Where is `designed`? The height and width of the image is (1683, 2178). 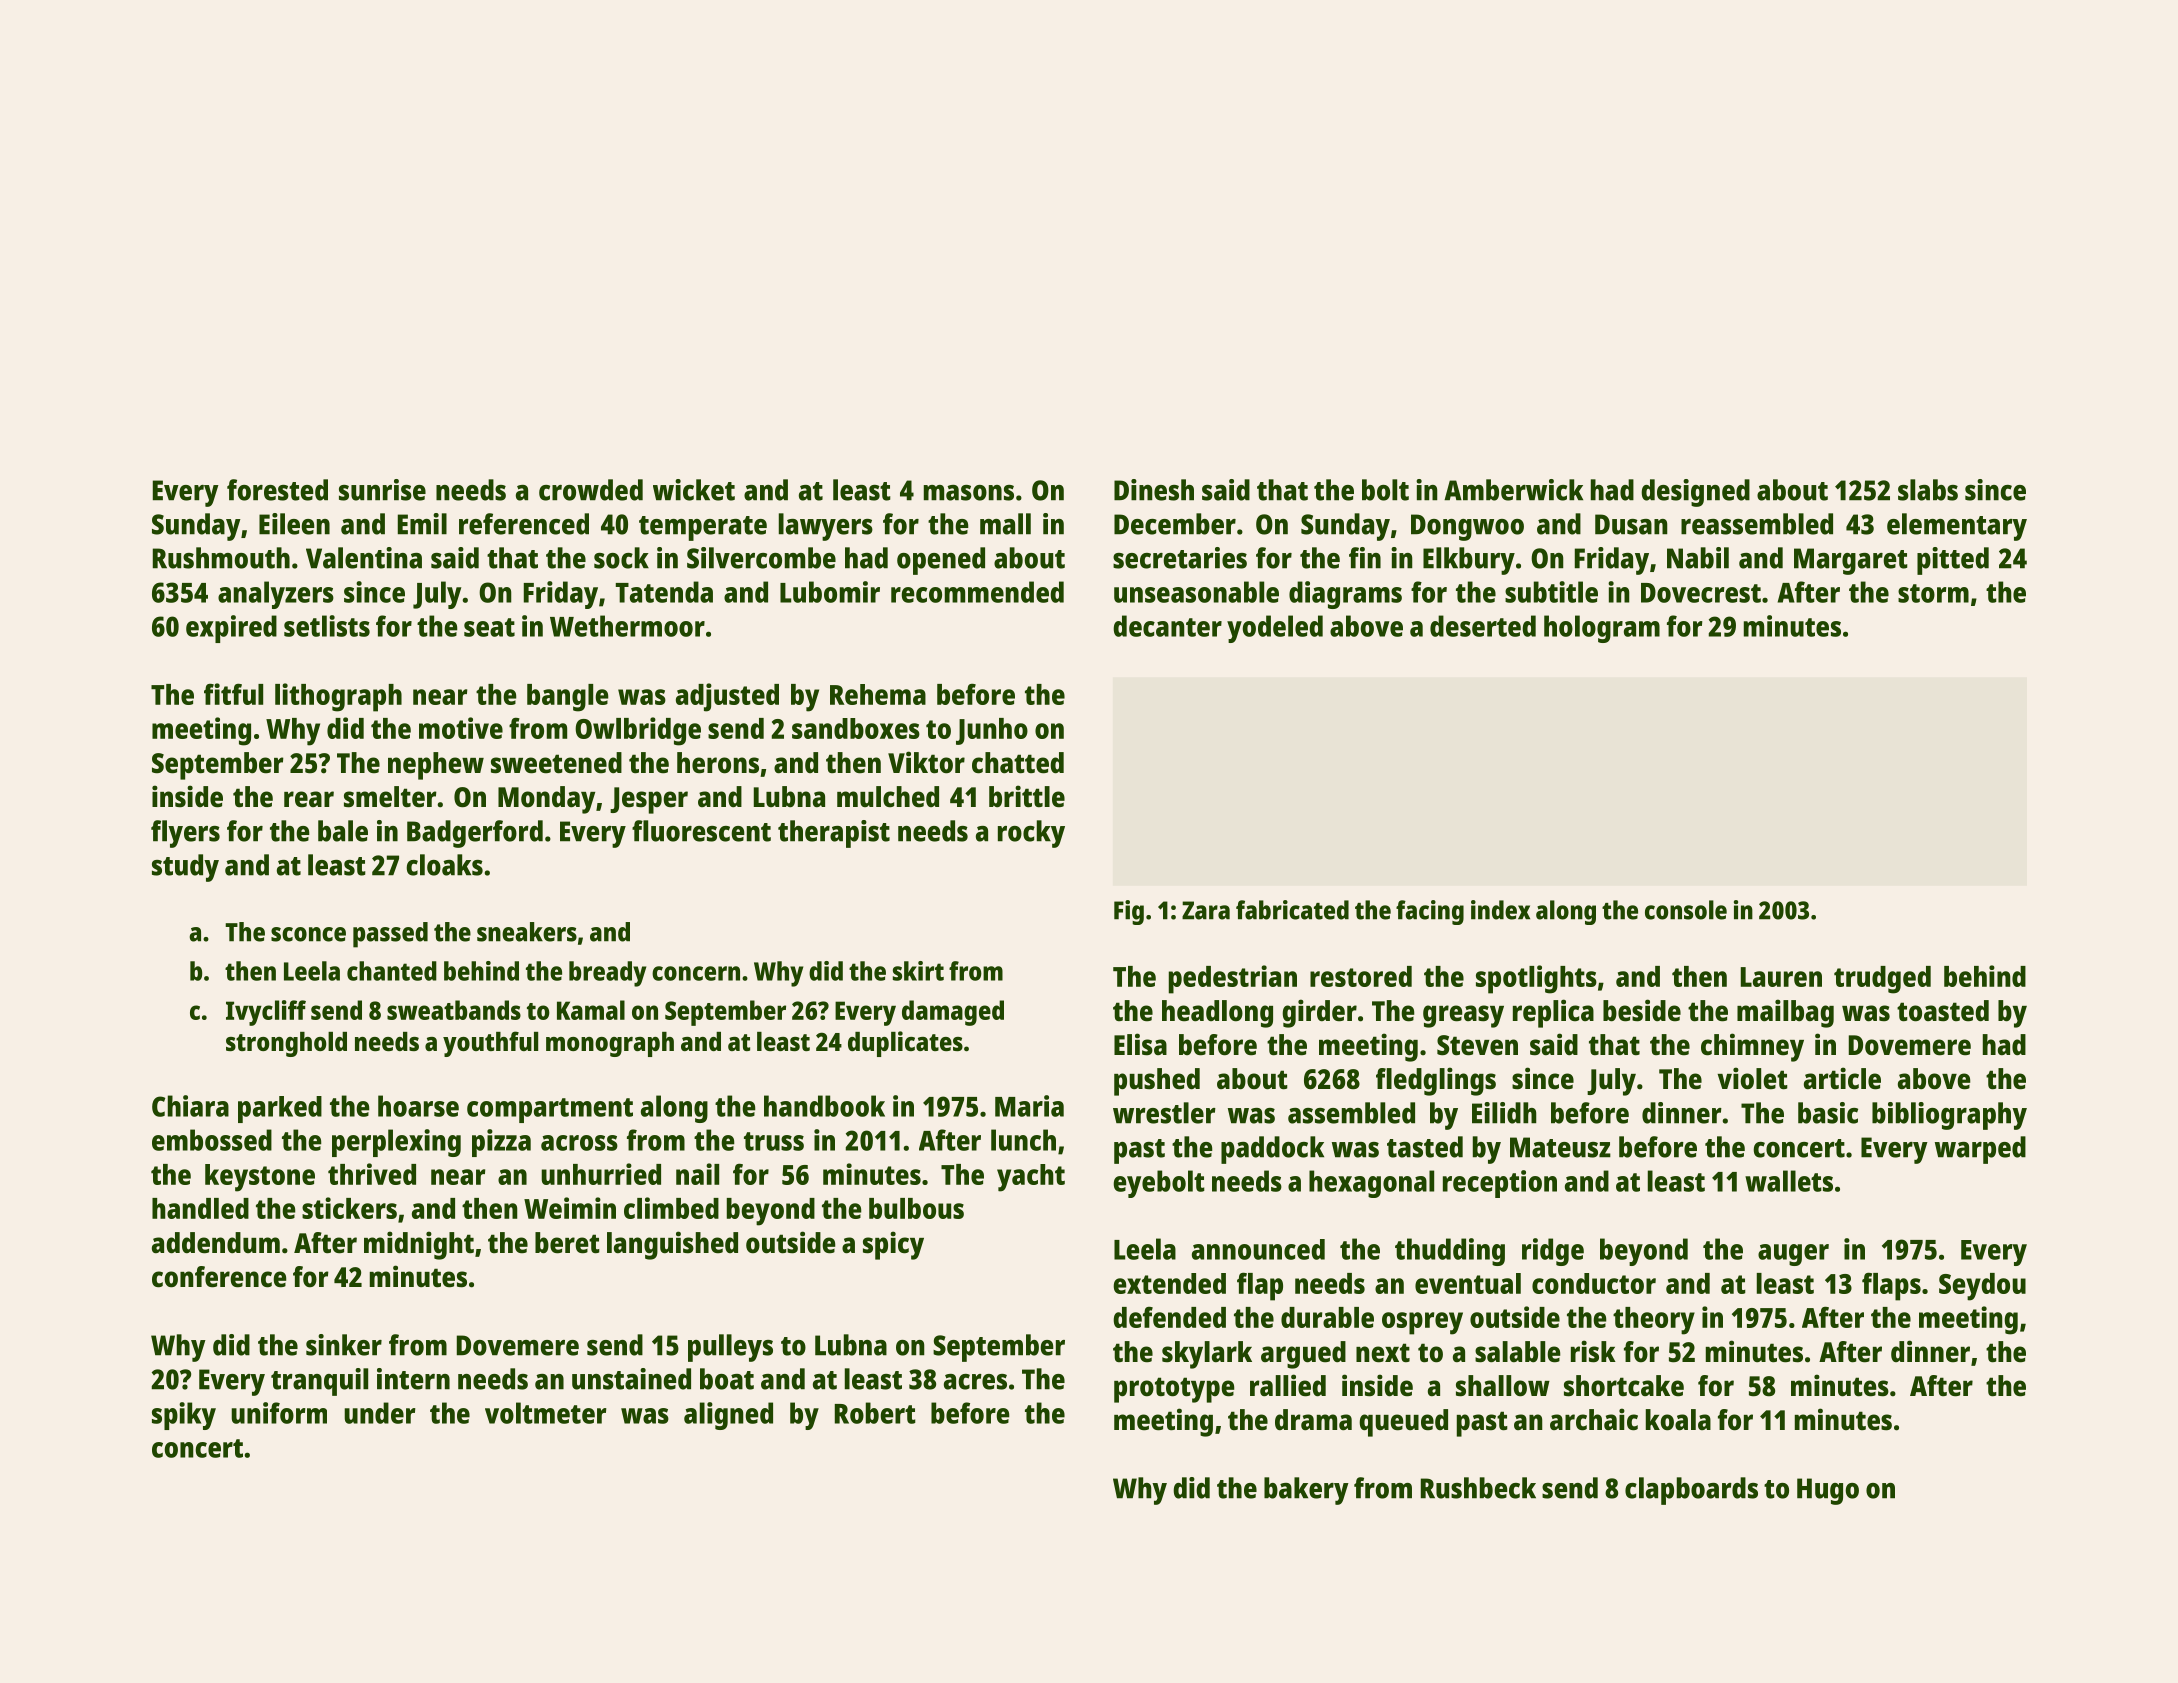 designed is located at coordinates (1695, 493).
